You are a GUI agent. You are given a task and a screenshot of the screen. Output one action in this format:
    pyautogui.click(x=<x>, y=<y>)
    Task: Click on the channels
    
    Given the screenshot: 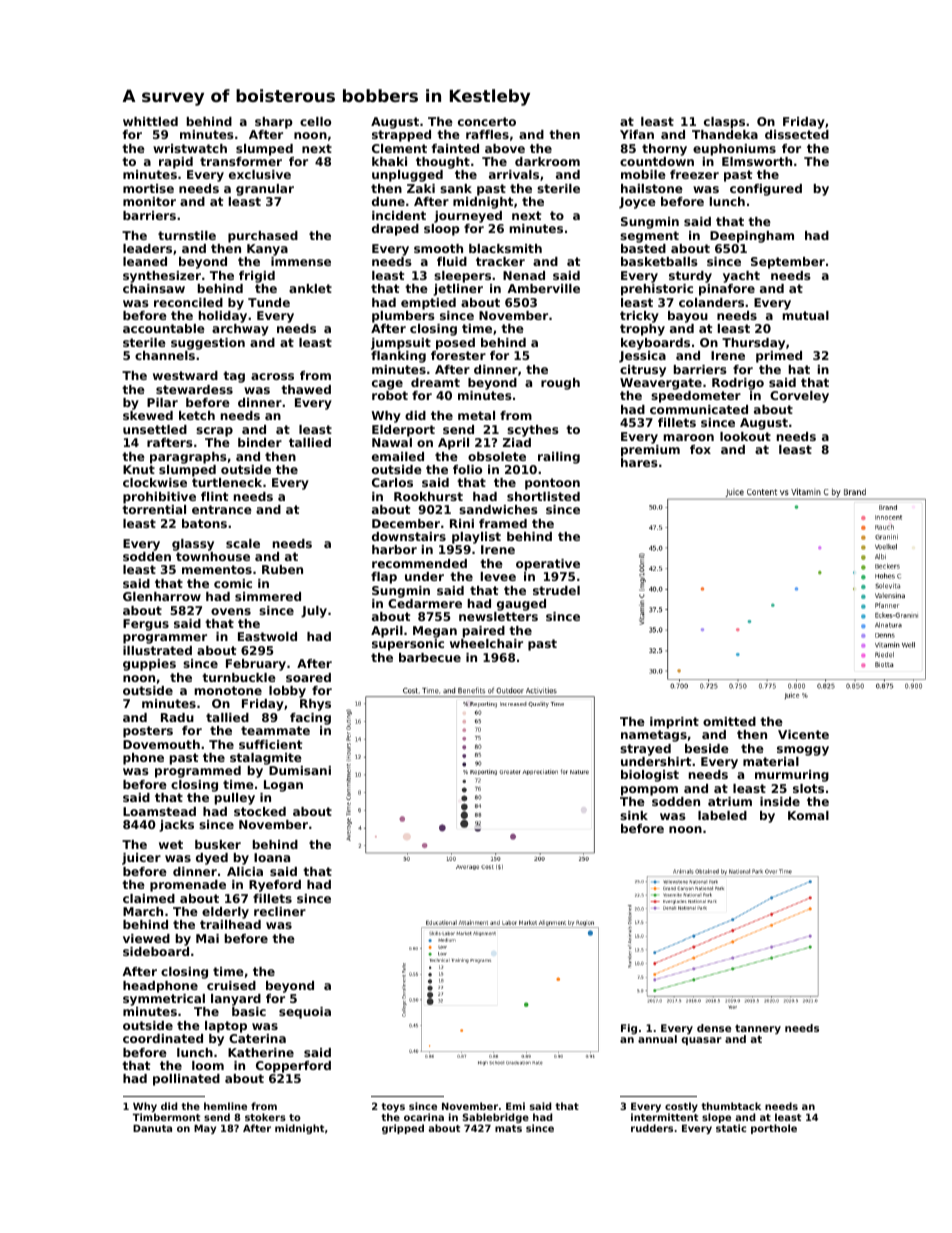 What is the action you would take?
    pyautogui.click(x=165, y=355)
